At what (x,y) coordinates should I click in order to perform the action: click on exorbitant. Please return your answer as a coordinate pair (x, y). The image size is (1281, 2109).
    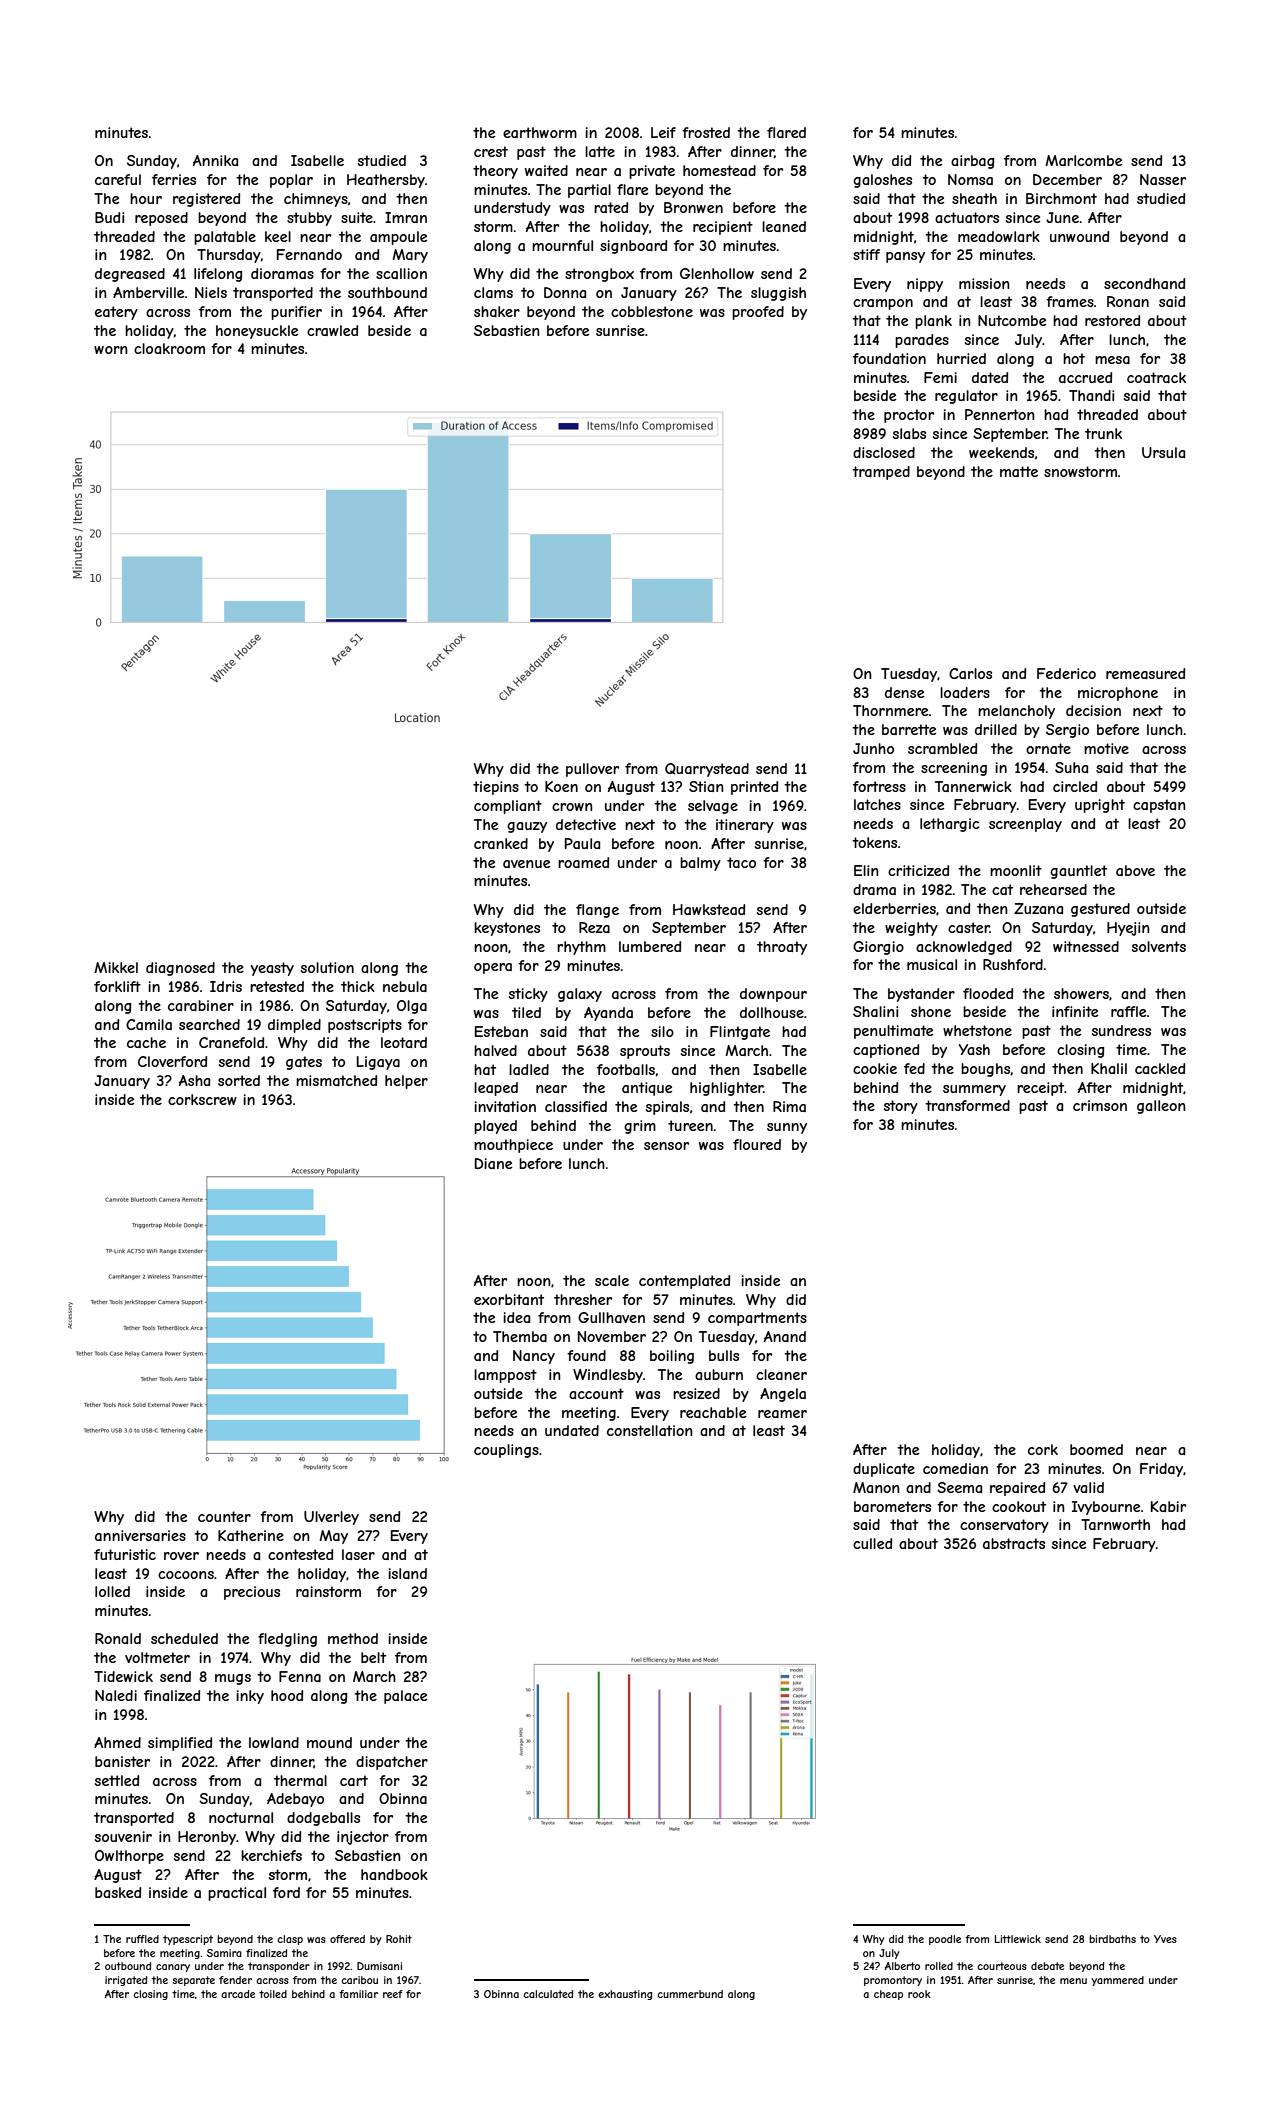
    Looking at the image, I should click on (509, 1299).
